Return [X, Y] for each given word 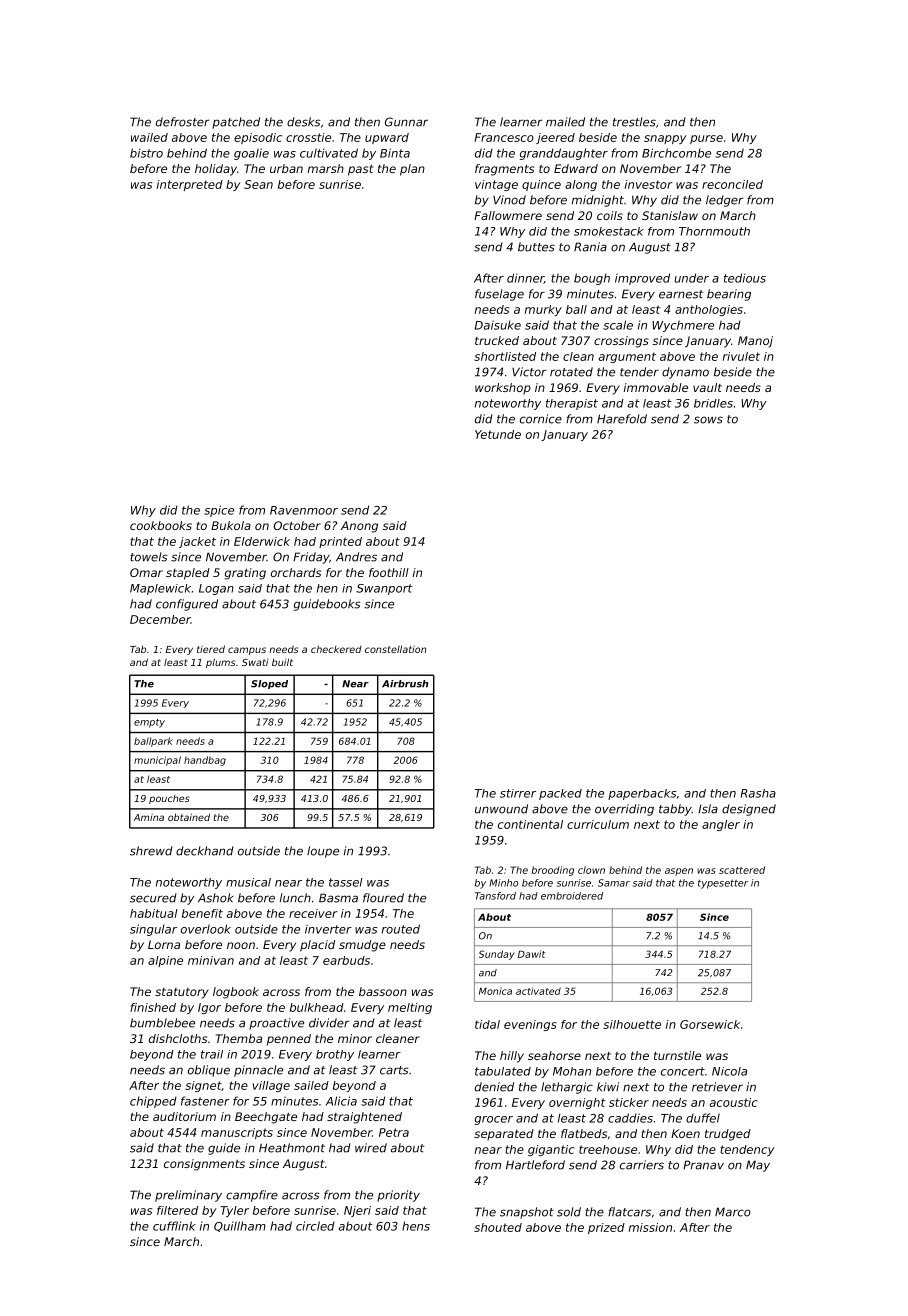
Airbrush [405, 684]
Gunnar [406, 122]
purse [706, 139]
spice [219, 511]
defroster [182, 122]
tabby [675, 810]
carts [394, 1070]
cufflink [174, 1226]
